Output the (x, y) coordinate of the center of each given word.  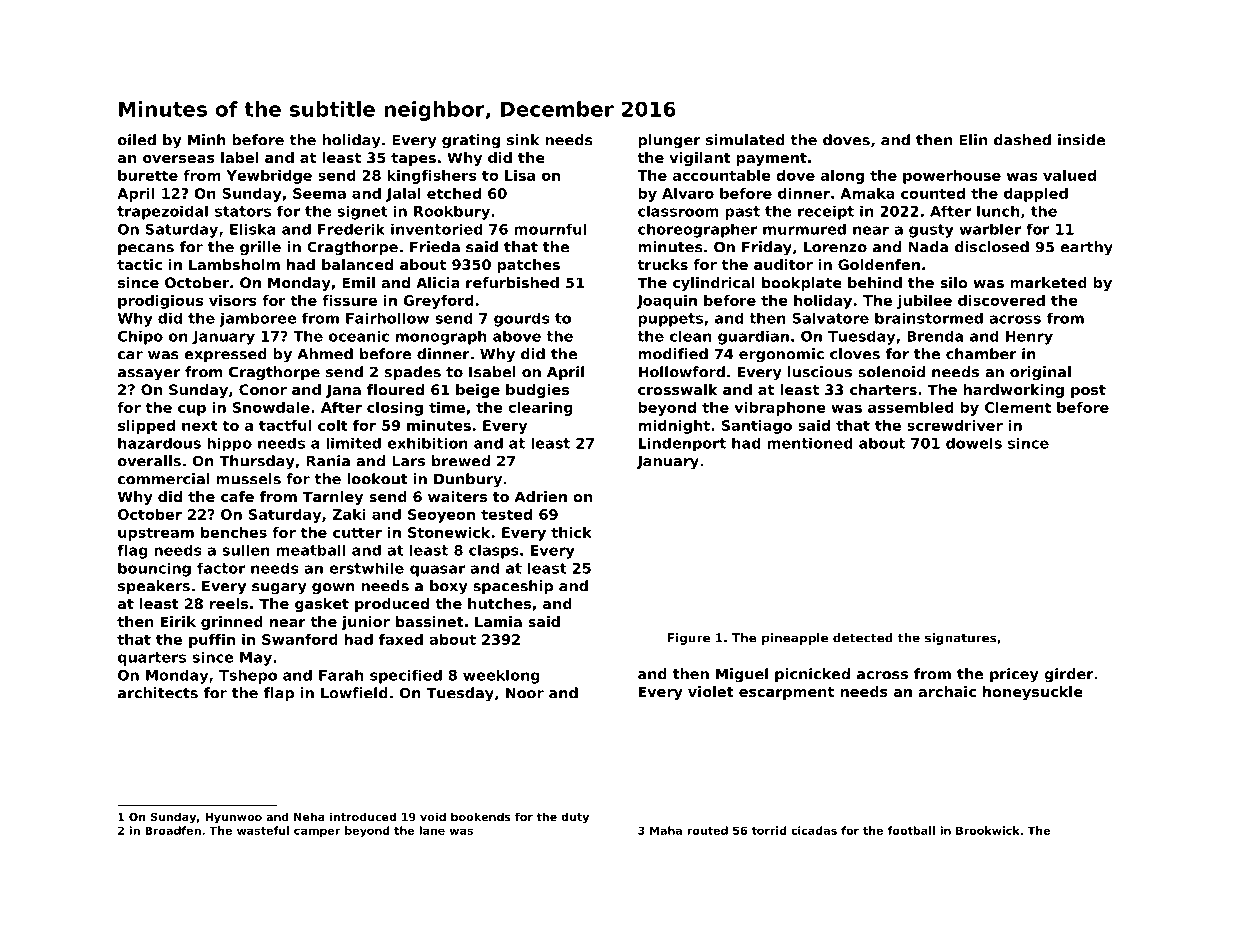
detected (863, 638)
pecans (146, 250)
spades (413, 373)
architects (158, 693)
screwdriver (955, 425)
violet (711, 691)
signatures (961, 639)
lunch (998, 211)
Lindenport (682, 444)
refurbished (512, 282)
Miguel (742, 675)
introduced (363, 816)
